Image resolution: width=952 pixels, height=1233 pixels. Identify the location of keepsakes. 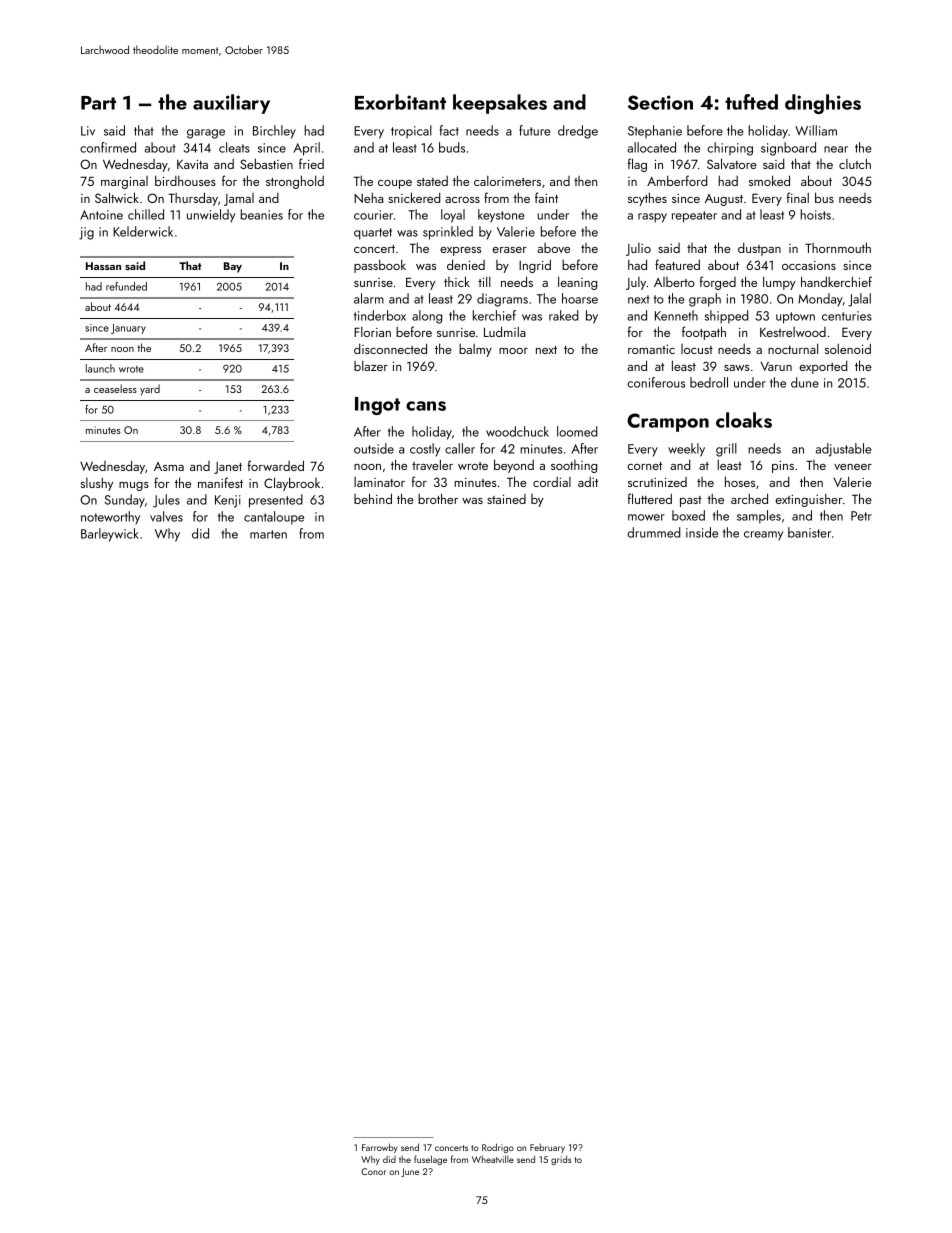
(500, 104).
